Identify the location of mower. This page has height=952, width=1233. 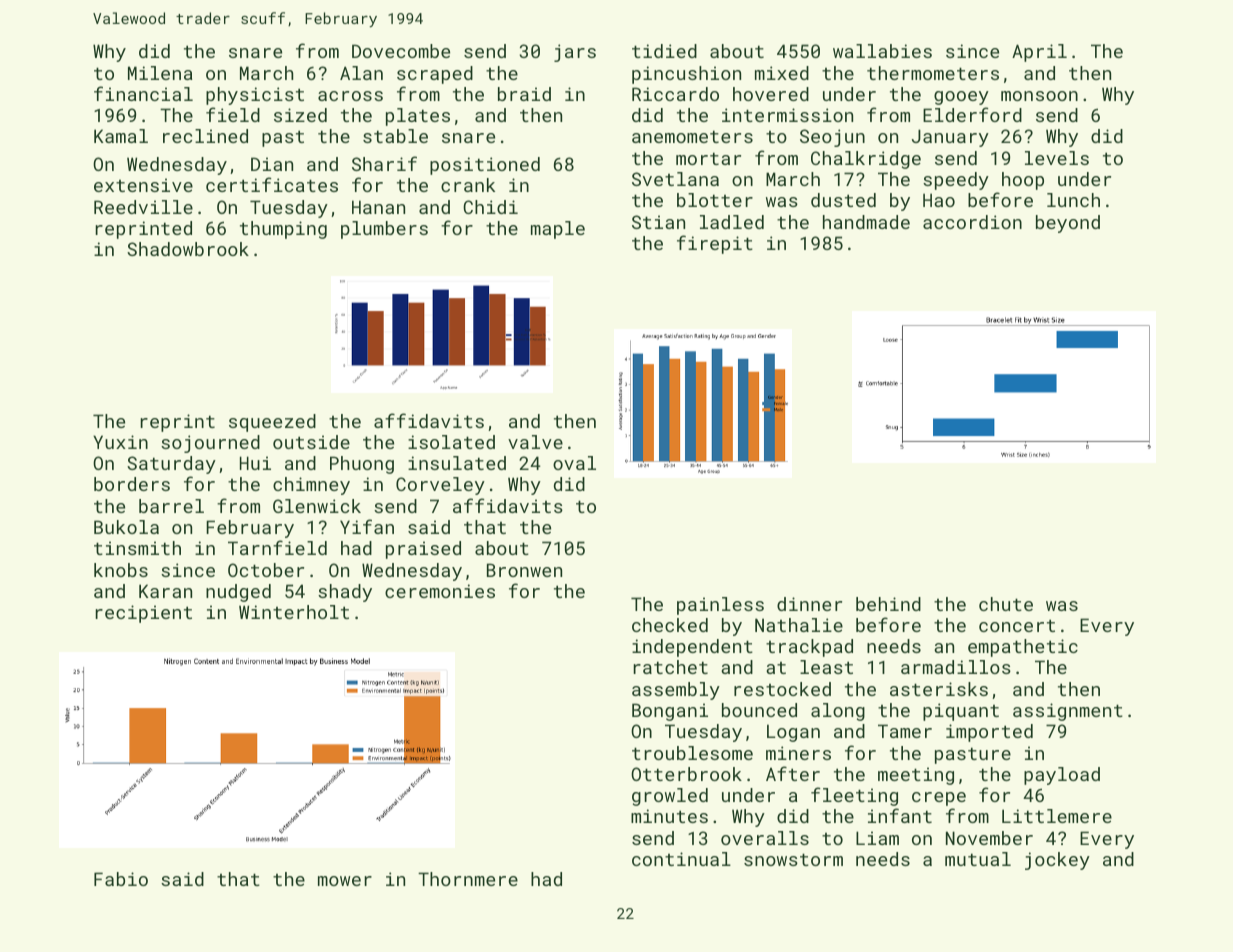
(345, 881).
